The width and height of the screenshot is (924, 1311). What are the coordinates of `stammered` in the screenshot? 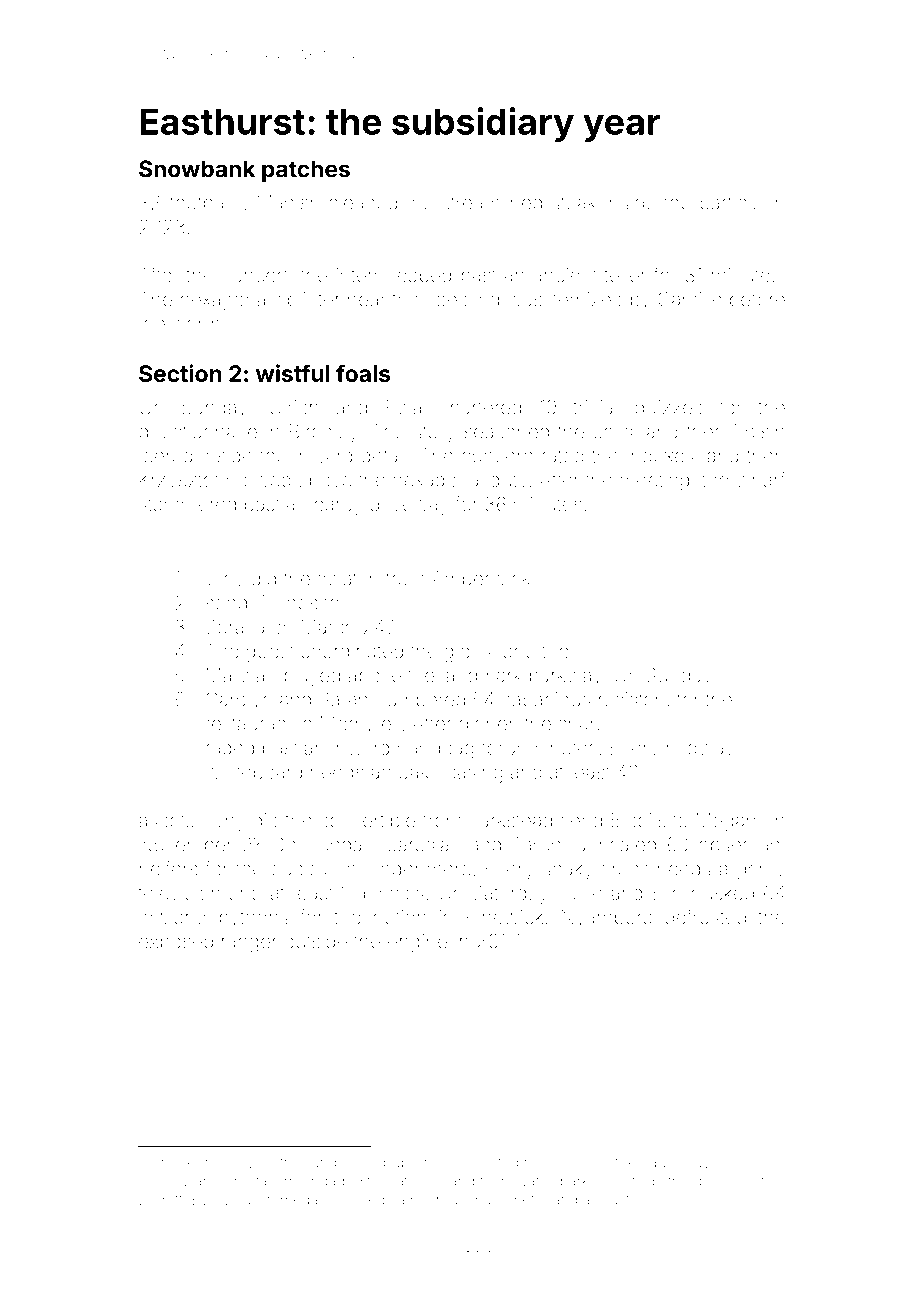 It's located at (188, 504).
